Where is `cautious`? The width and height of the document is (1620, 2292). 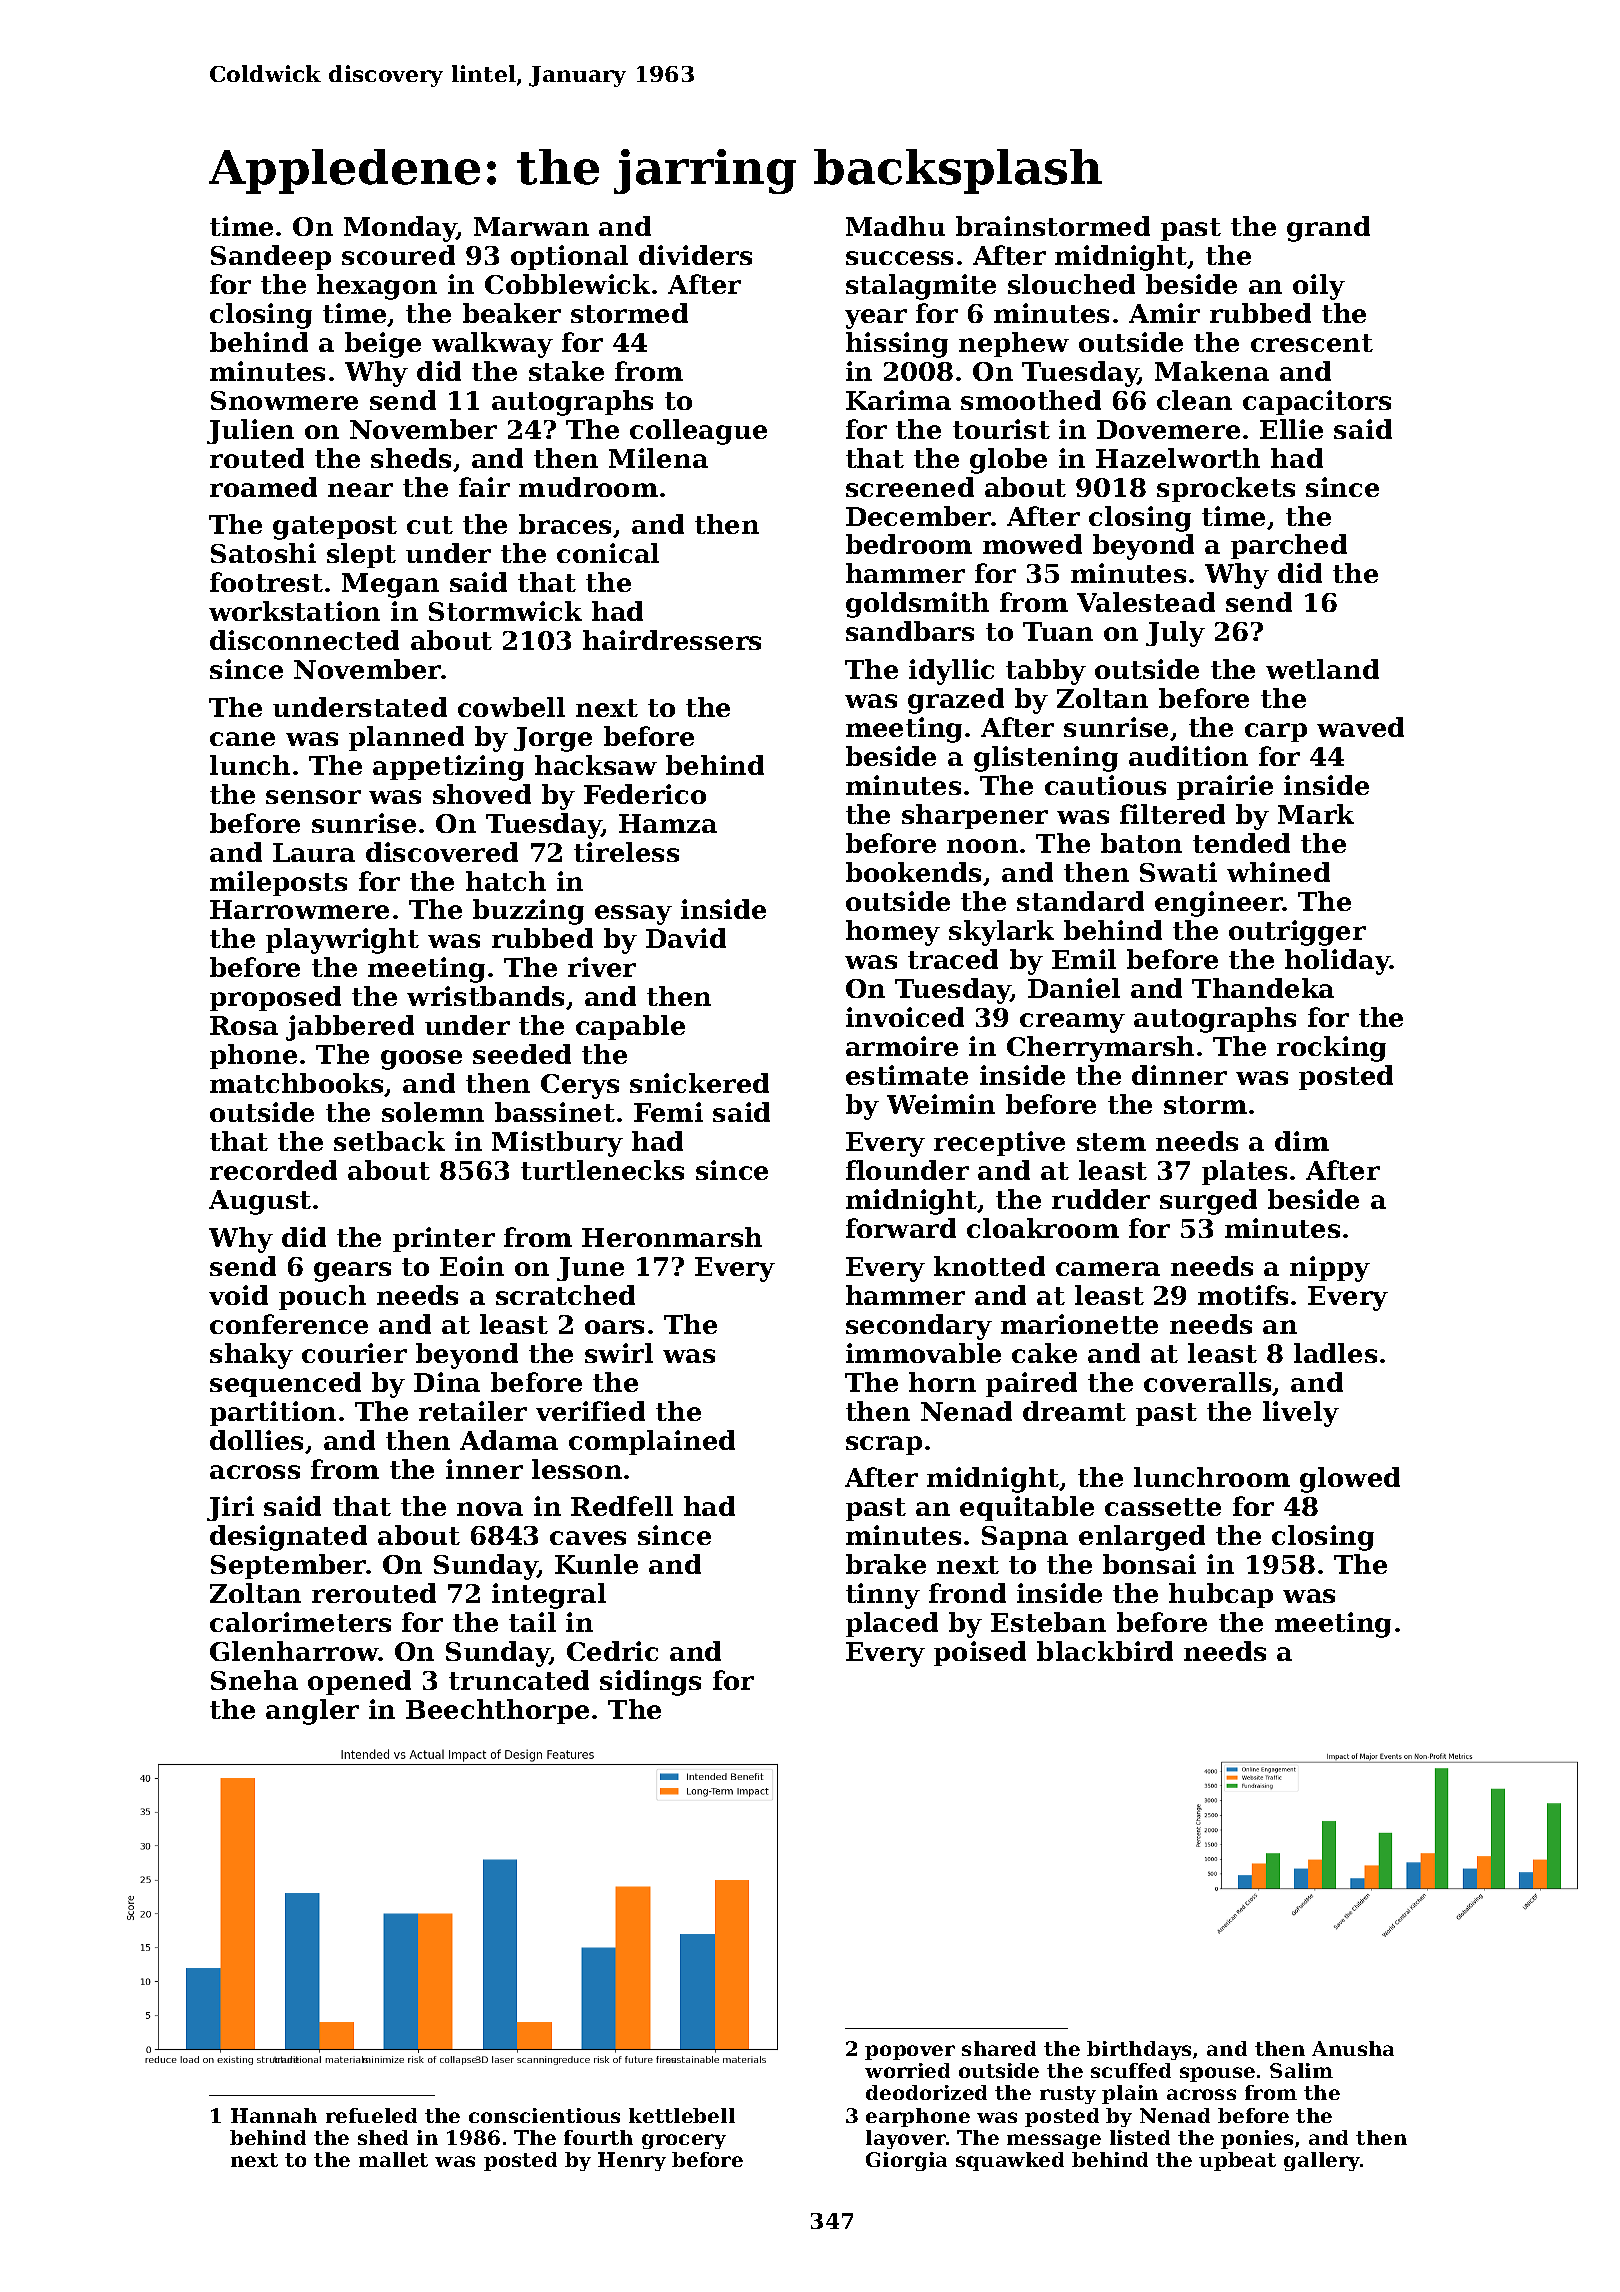 cautious is located at coordinates (1105, 785).
